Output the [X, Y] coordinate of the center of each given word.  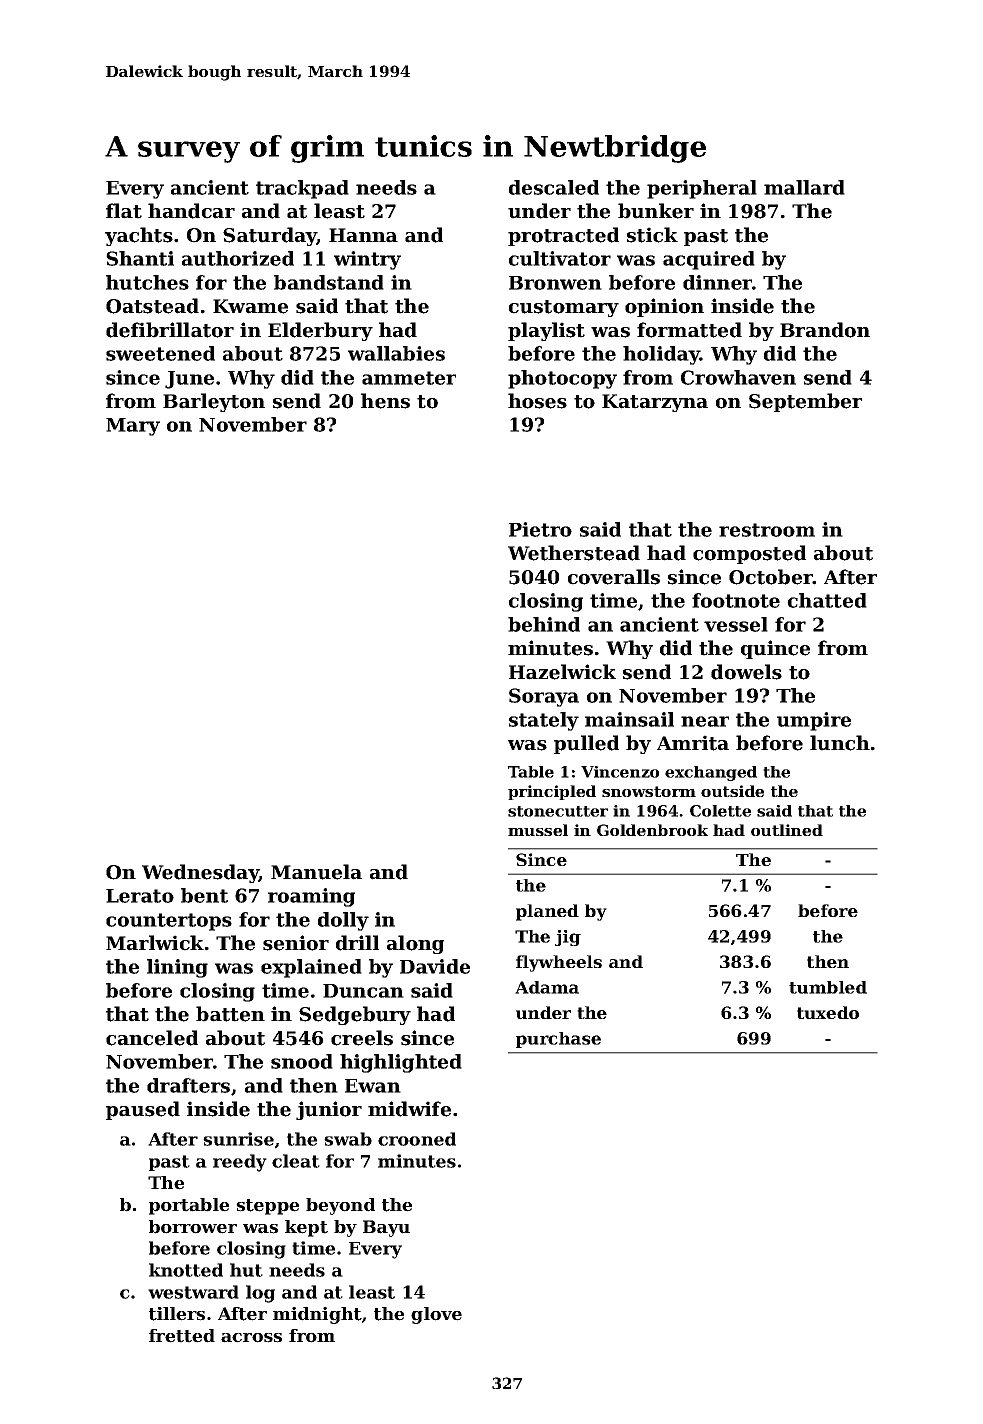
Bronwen [555, 283]
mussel [538, 830]
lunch [840, 743]
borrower [193, 1227]
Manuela [316, 872]
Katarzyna [655, 403]
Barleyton [214, 402]
